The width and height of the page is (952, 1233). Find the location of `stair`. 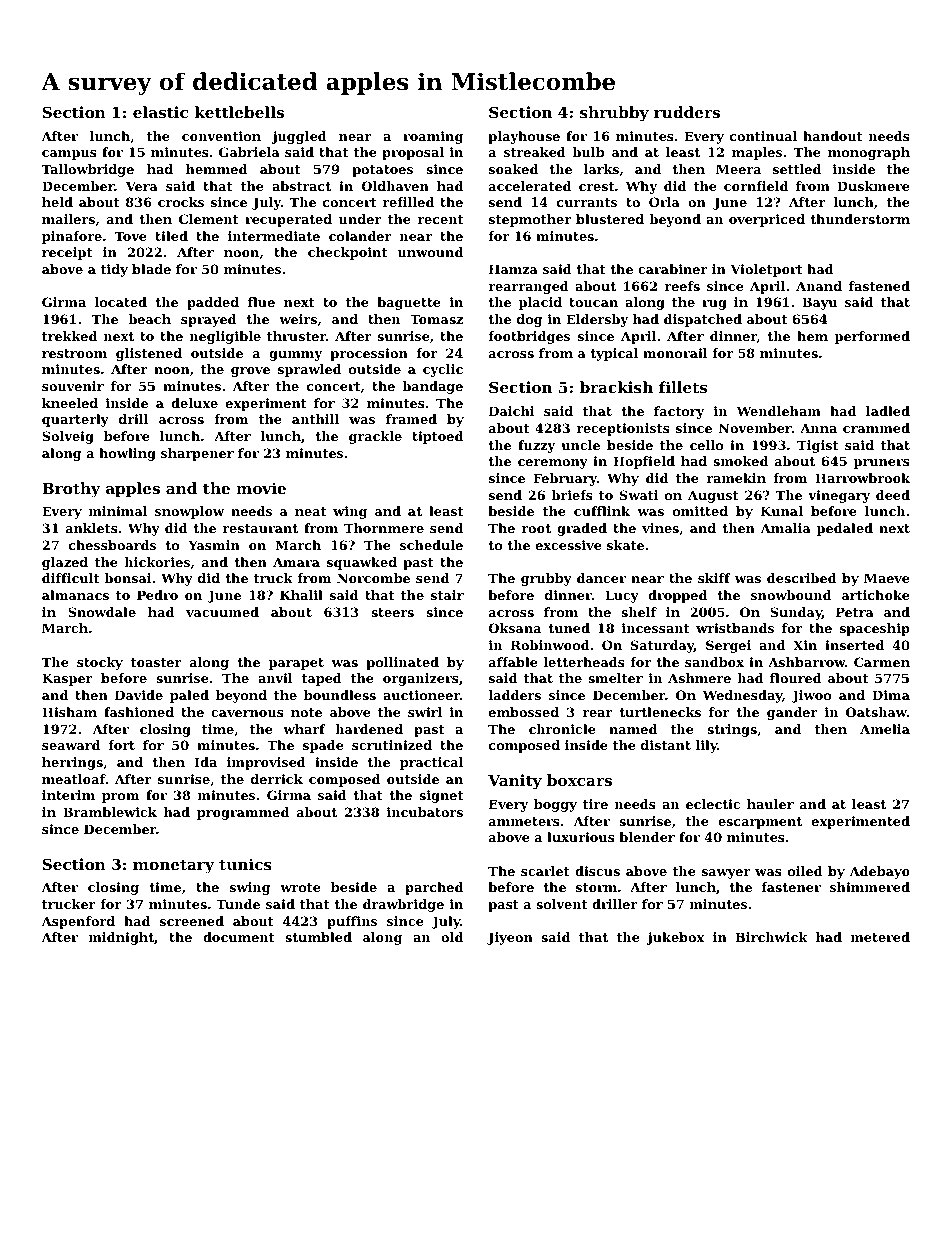

stair is located at coordinates (447, 595).
